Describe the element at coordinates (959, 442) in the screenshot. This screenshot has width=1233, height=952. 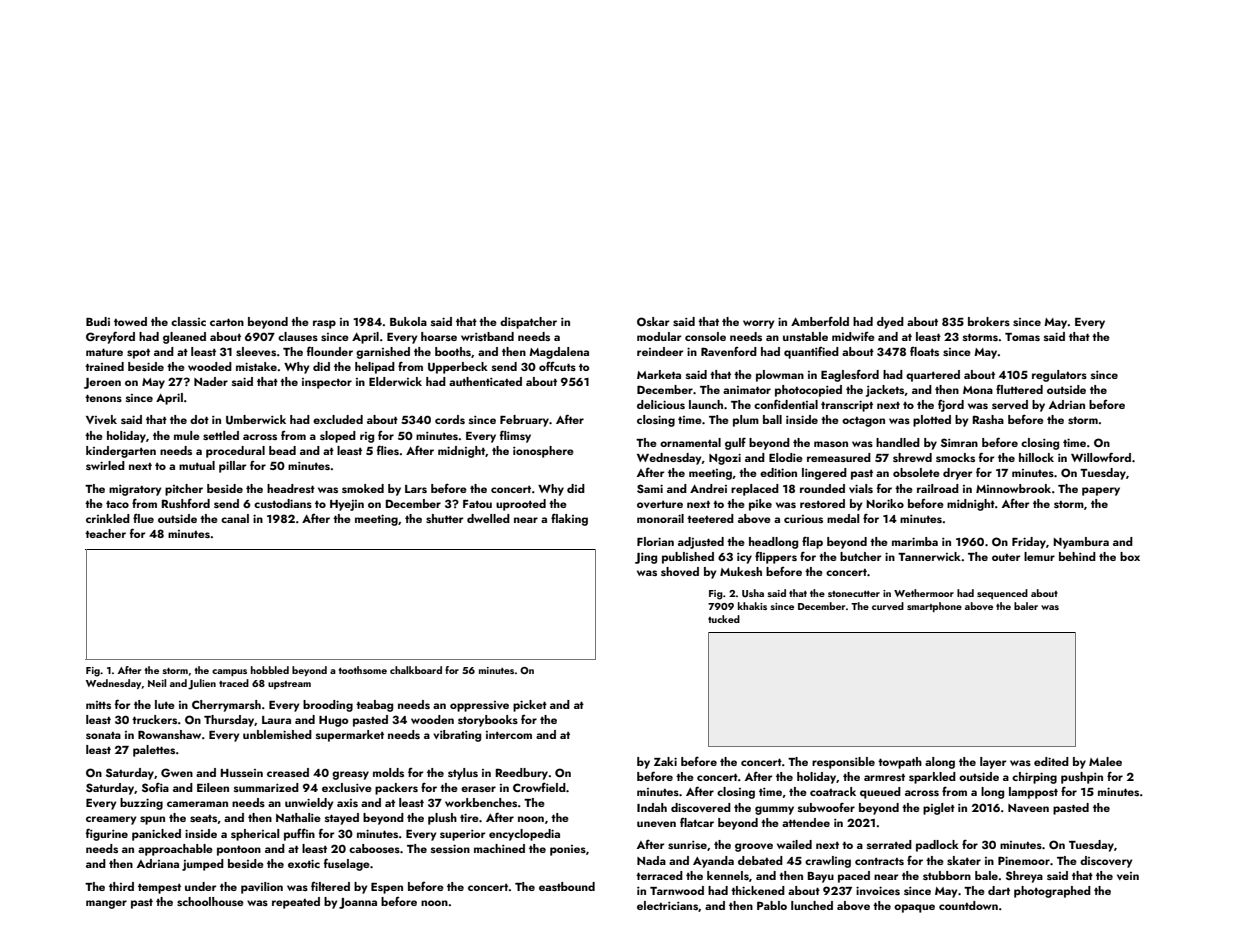
I see `Simran` at that location.
